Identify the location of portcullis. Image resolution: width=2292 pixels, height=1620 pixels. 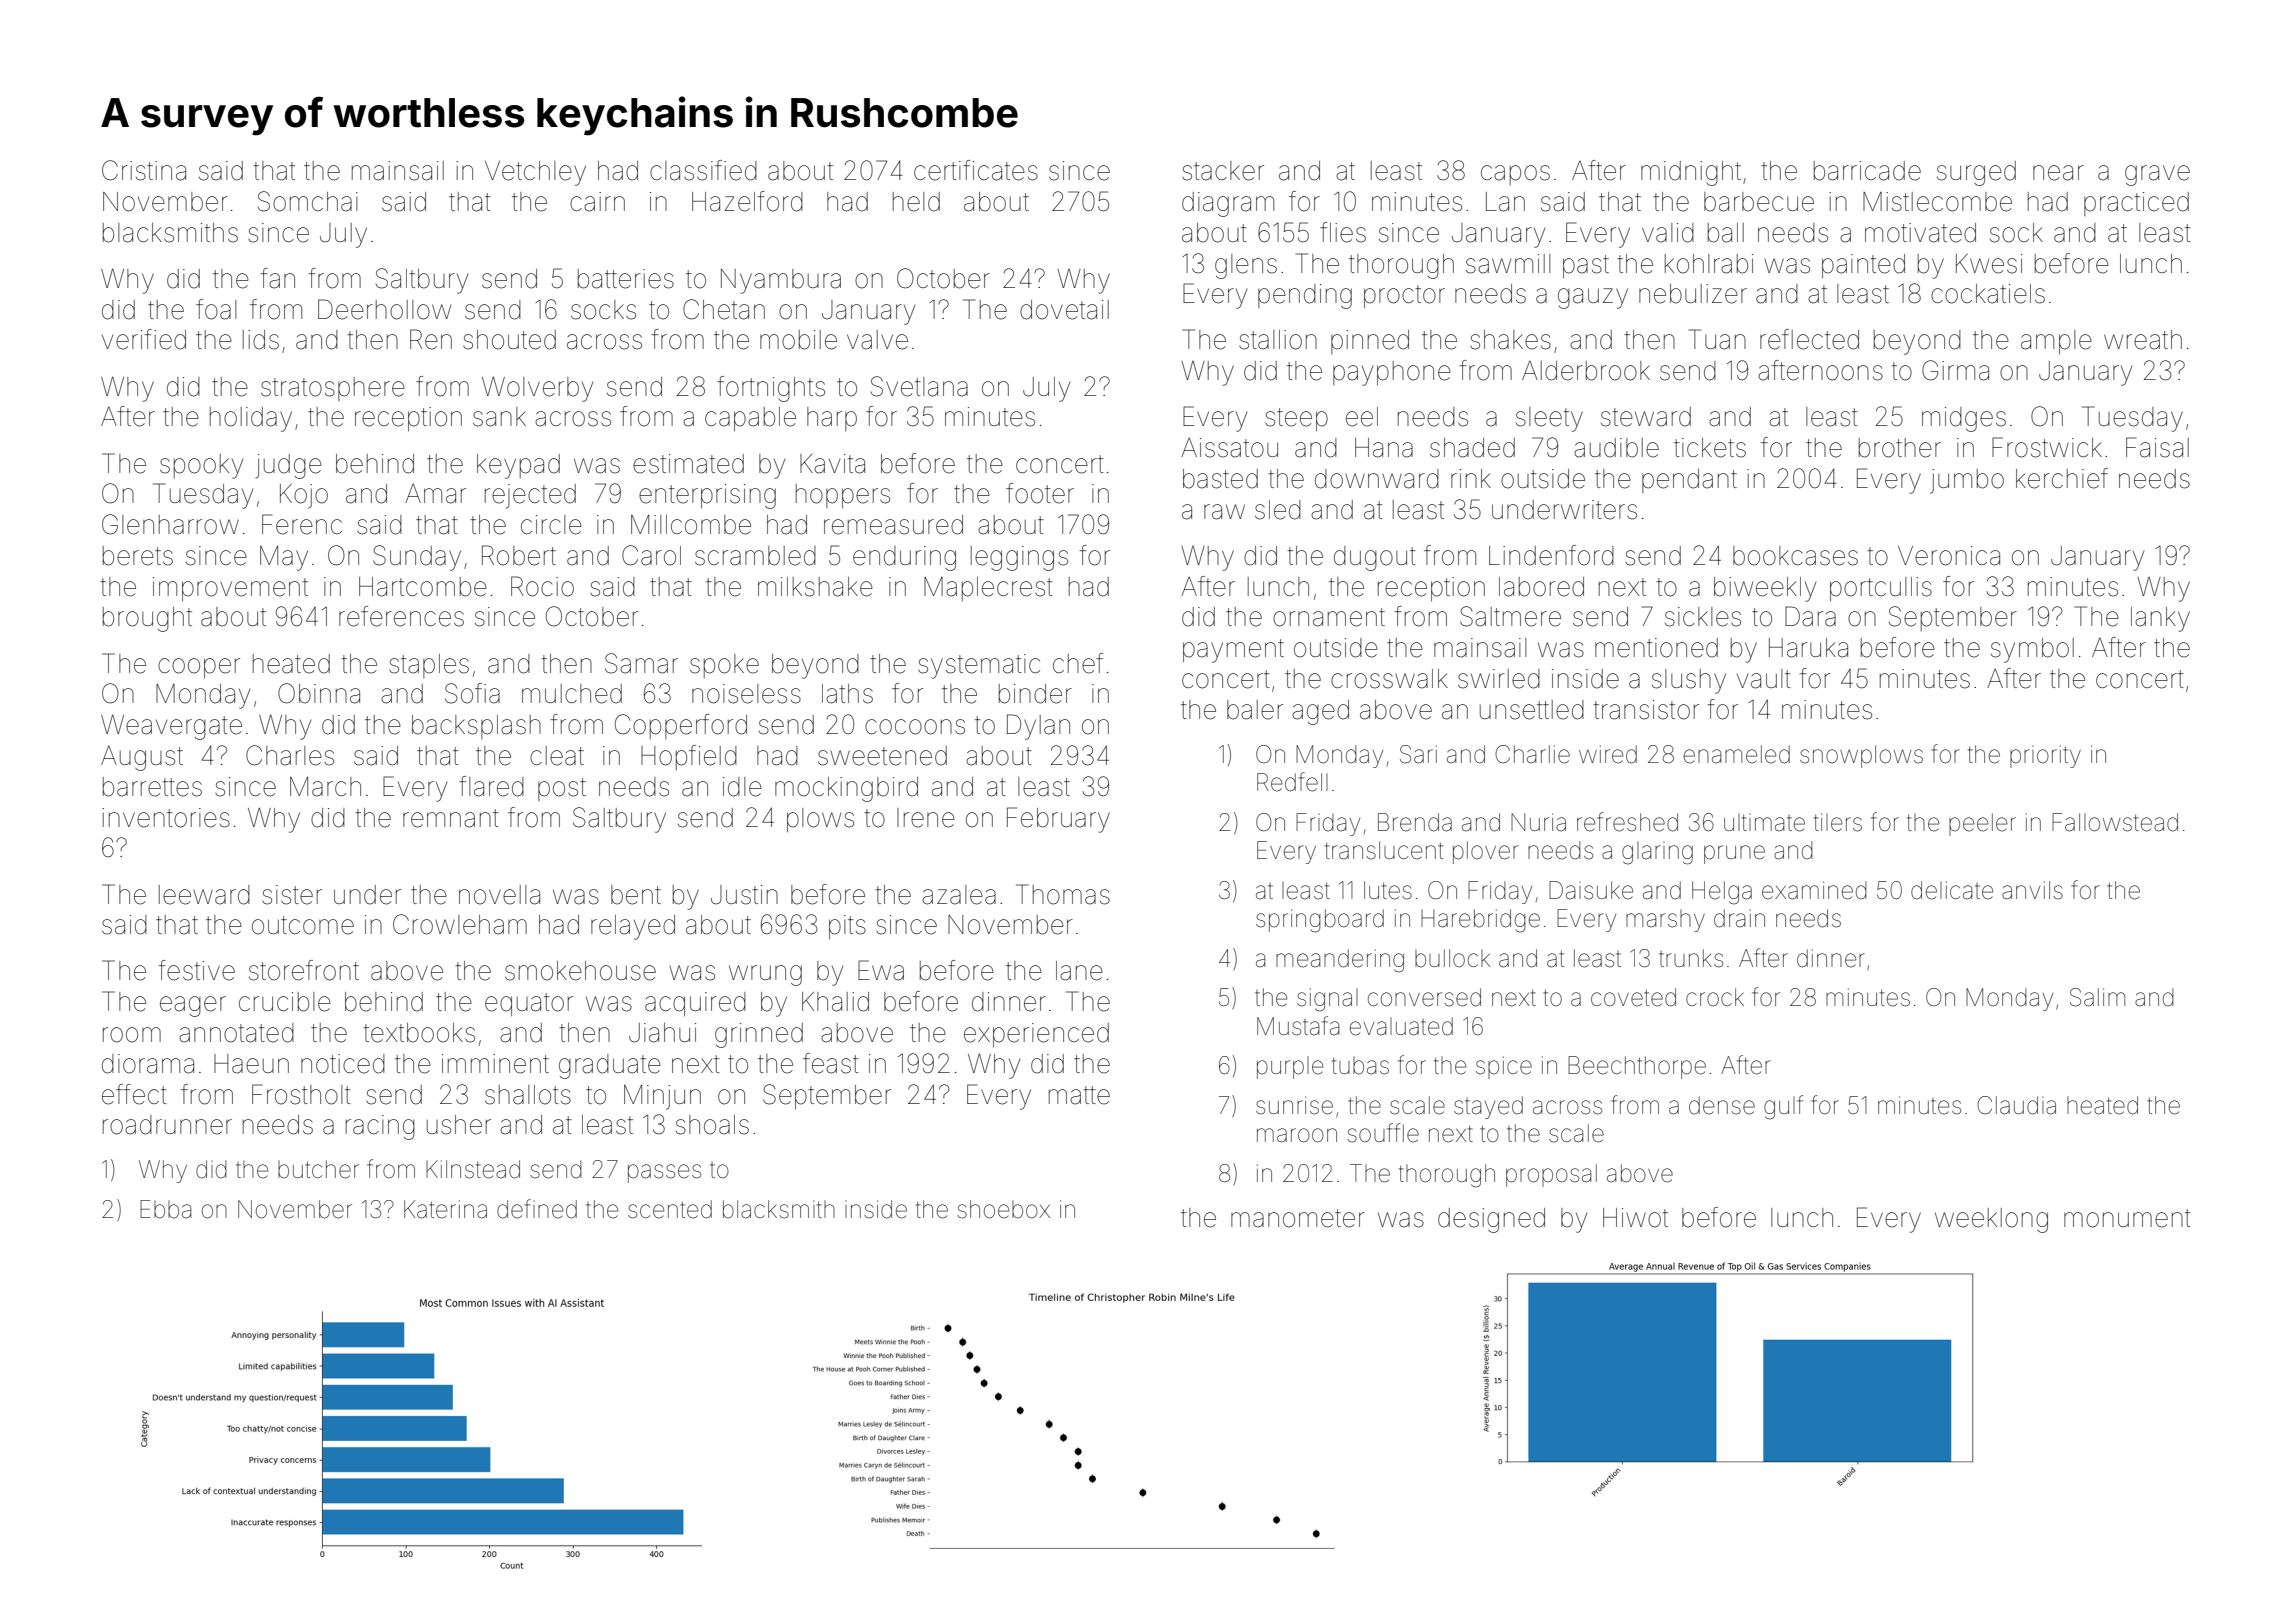
(1881, 589).
